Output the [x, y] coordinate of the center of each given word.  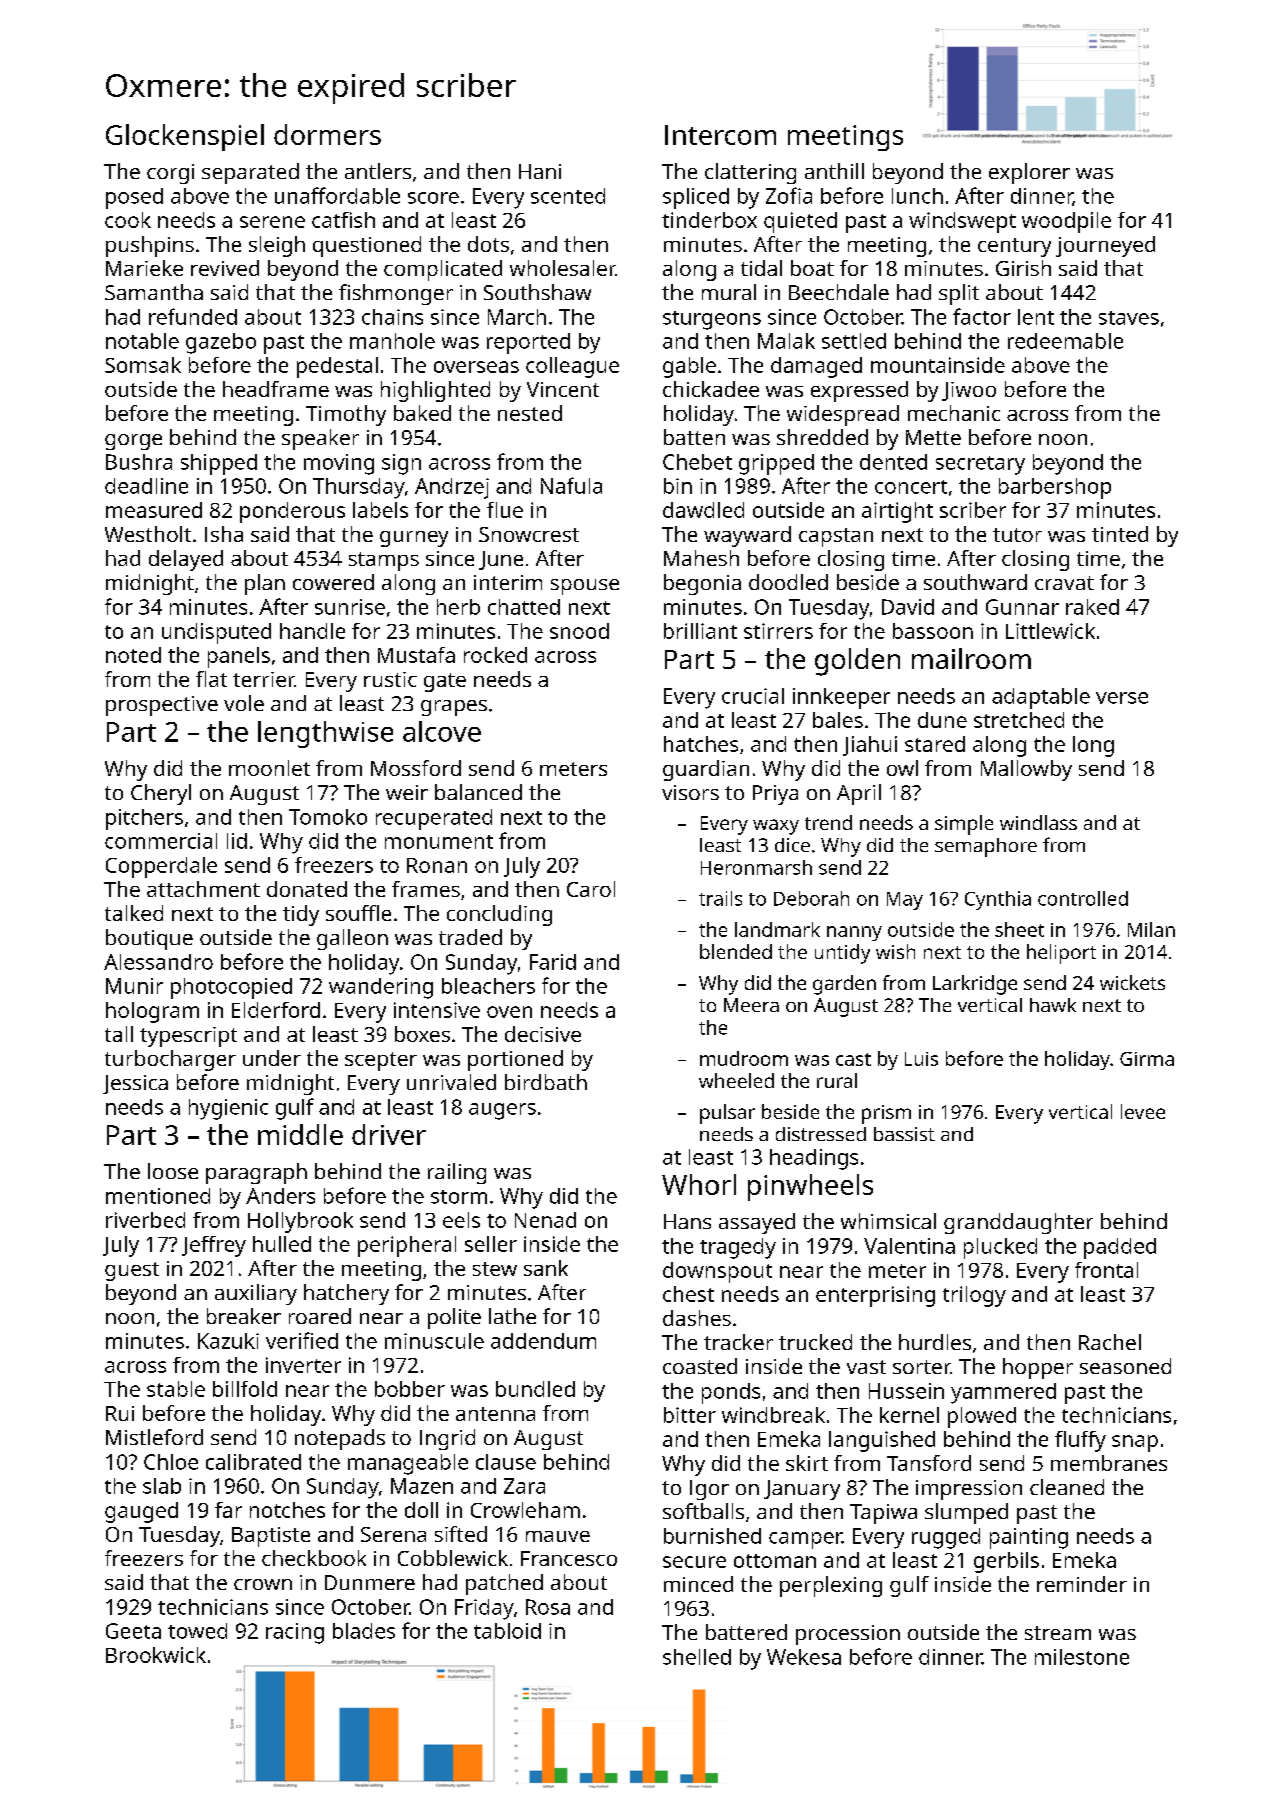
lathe [512, 1316]
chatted [524, 607]
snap [1135, 1443]
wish [895, 951]
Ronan [437, 865]
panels [239, 657]
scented [568, 196]
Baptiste [271, 1537]
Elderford [276, 1010]
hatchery [346, 1294]
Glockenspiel [185, 137]
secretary [980, 465]
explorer [1029, 173]
